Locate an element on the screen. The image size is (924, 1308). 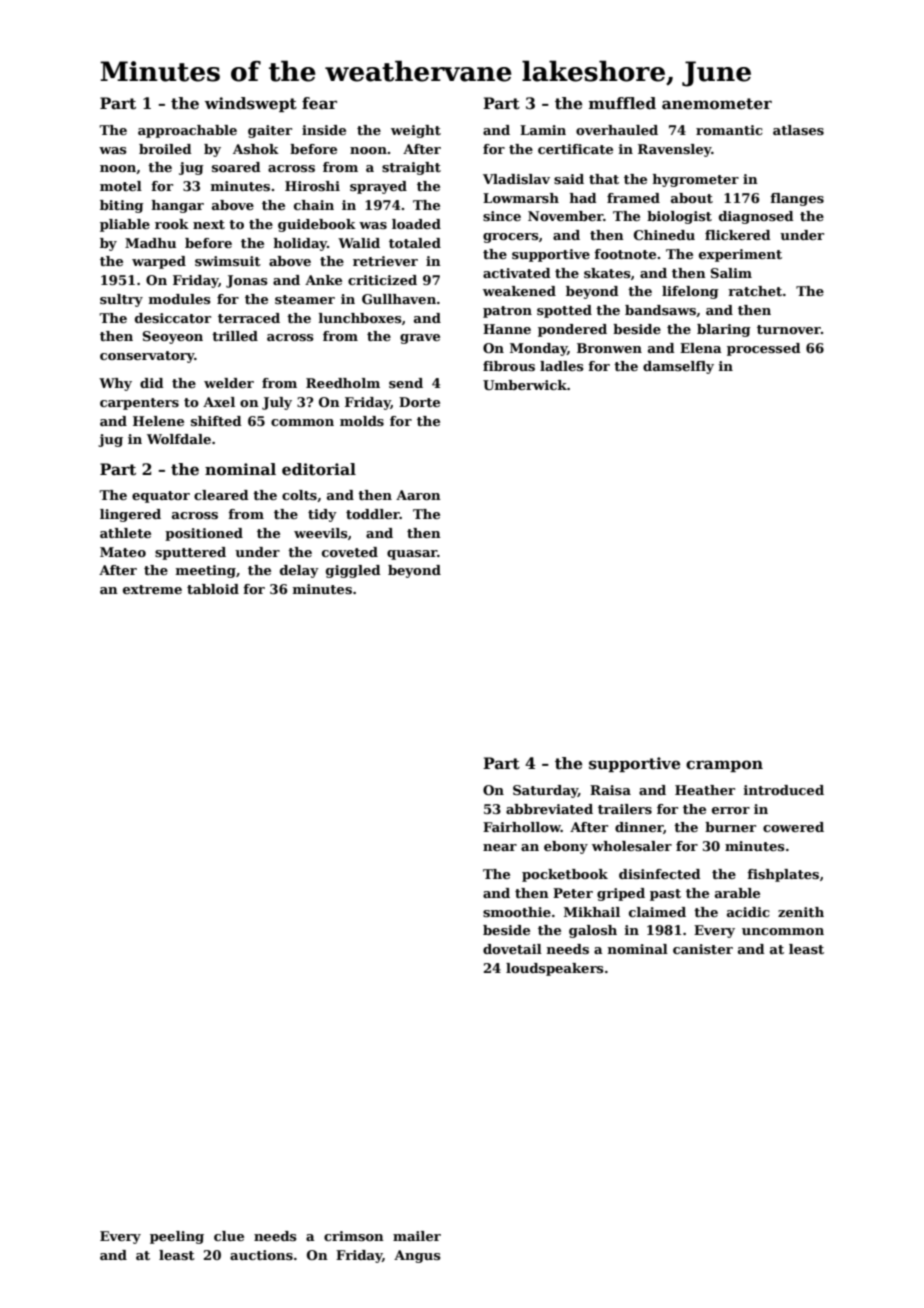
peeling is located at coordinates (177, 1237).
